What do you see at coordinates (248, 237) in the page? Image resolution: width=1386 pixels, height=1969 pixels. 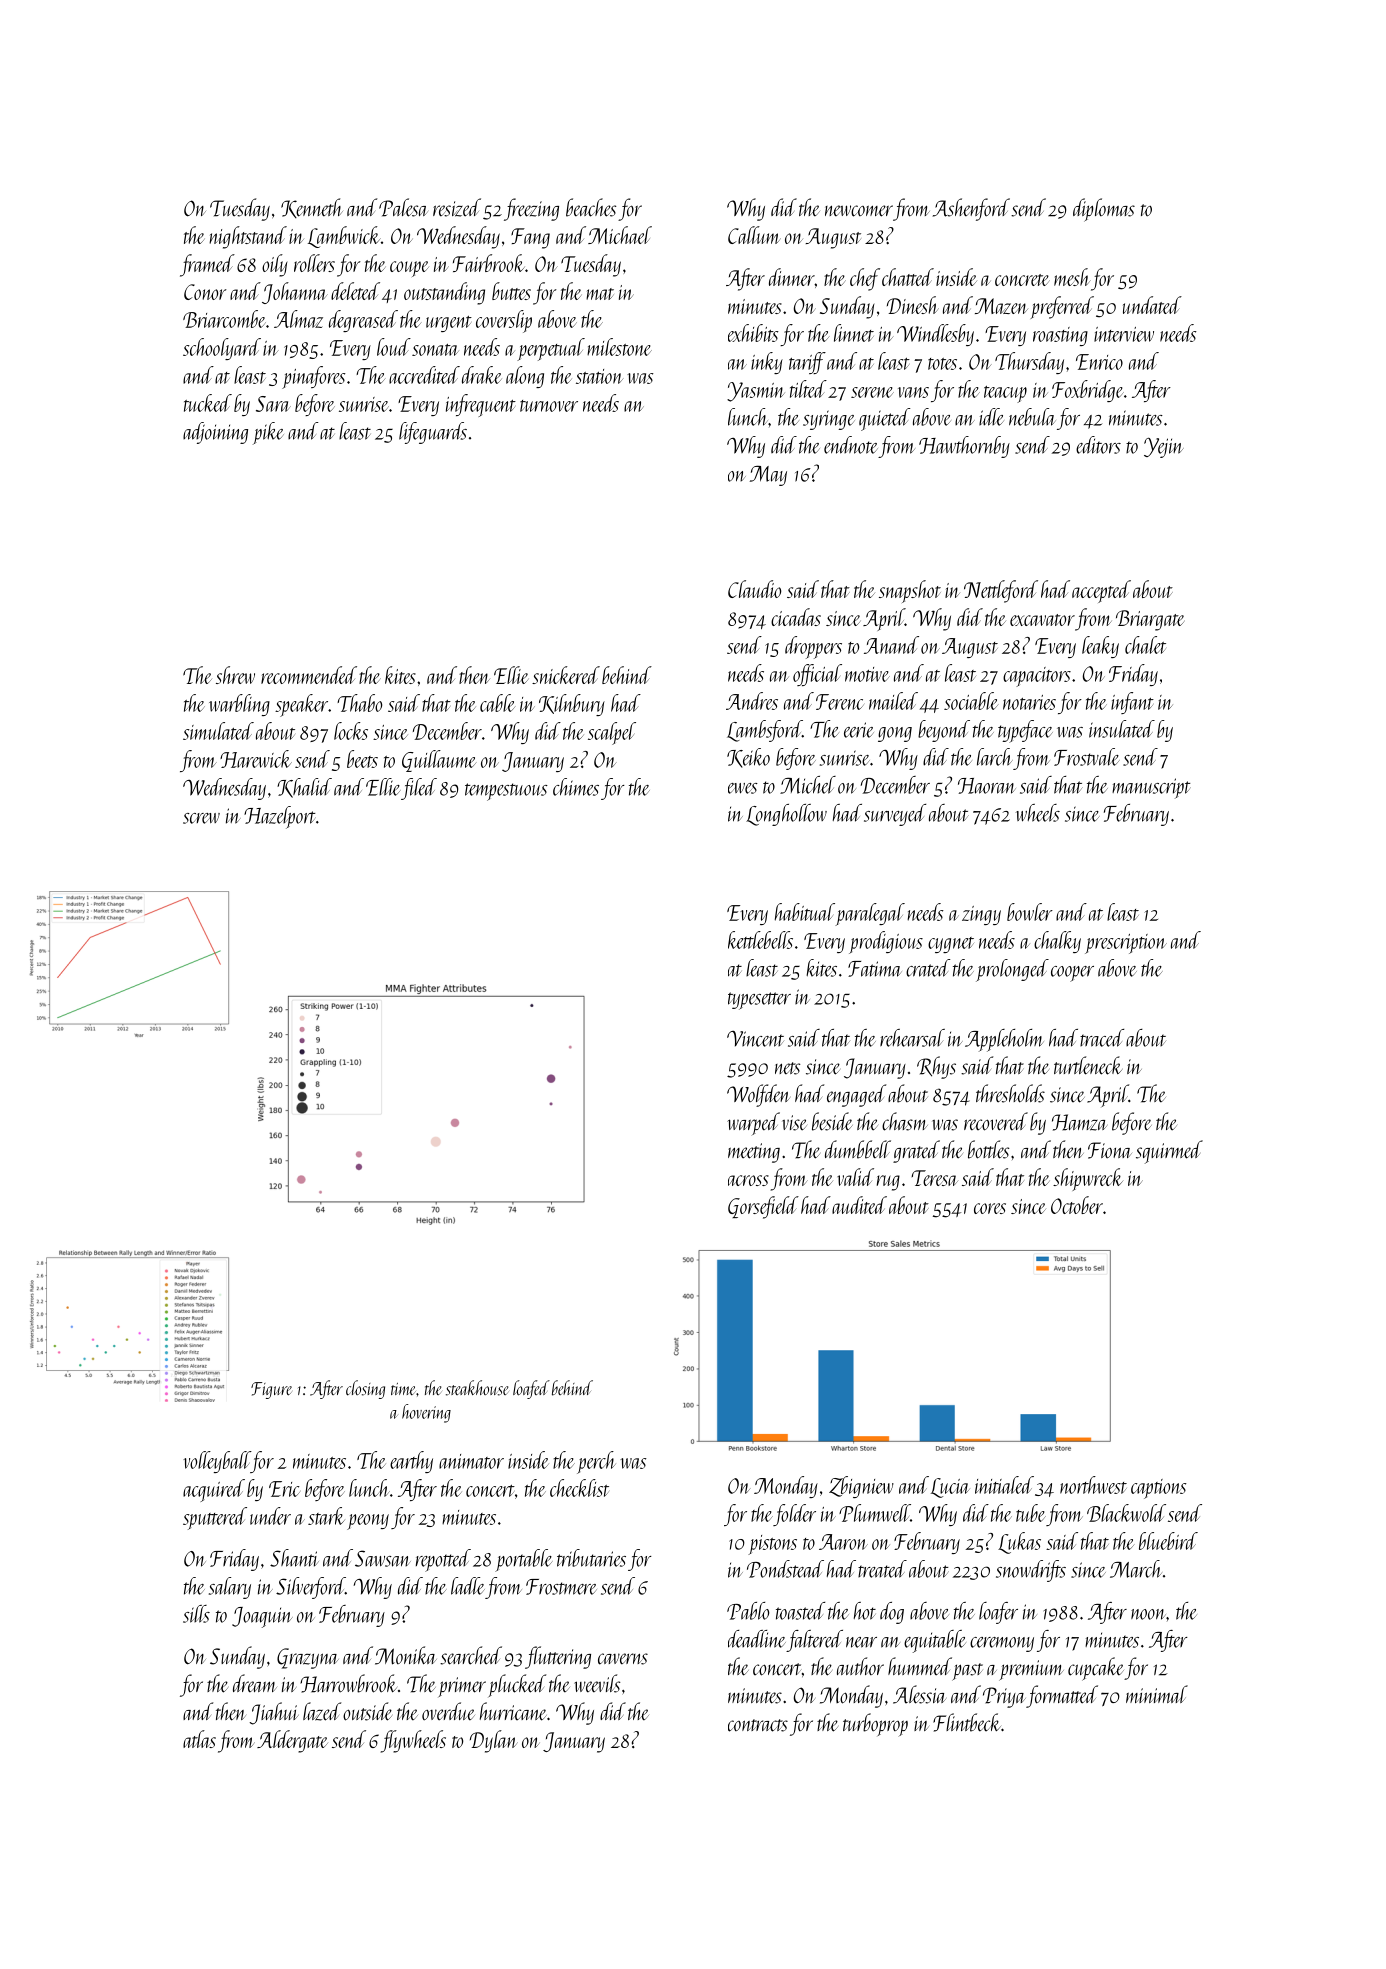 I see `nightstand` at bounding box center [248, 237].
